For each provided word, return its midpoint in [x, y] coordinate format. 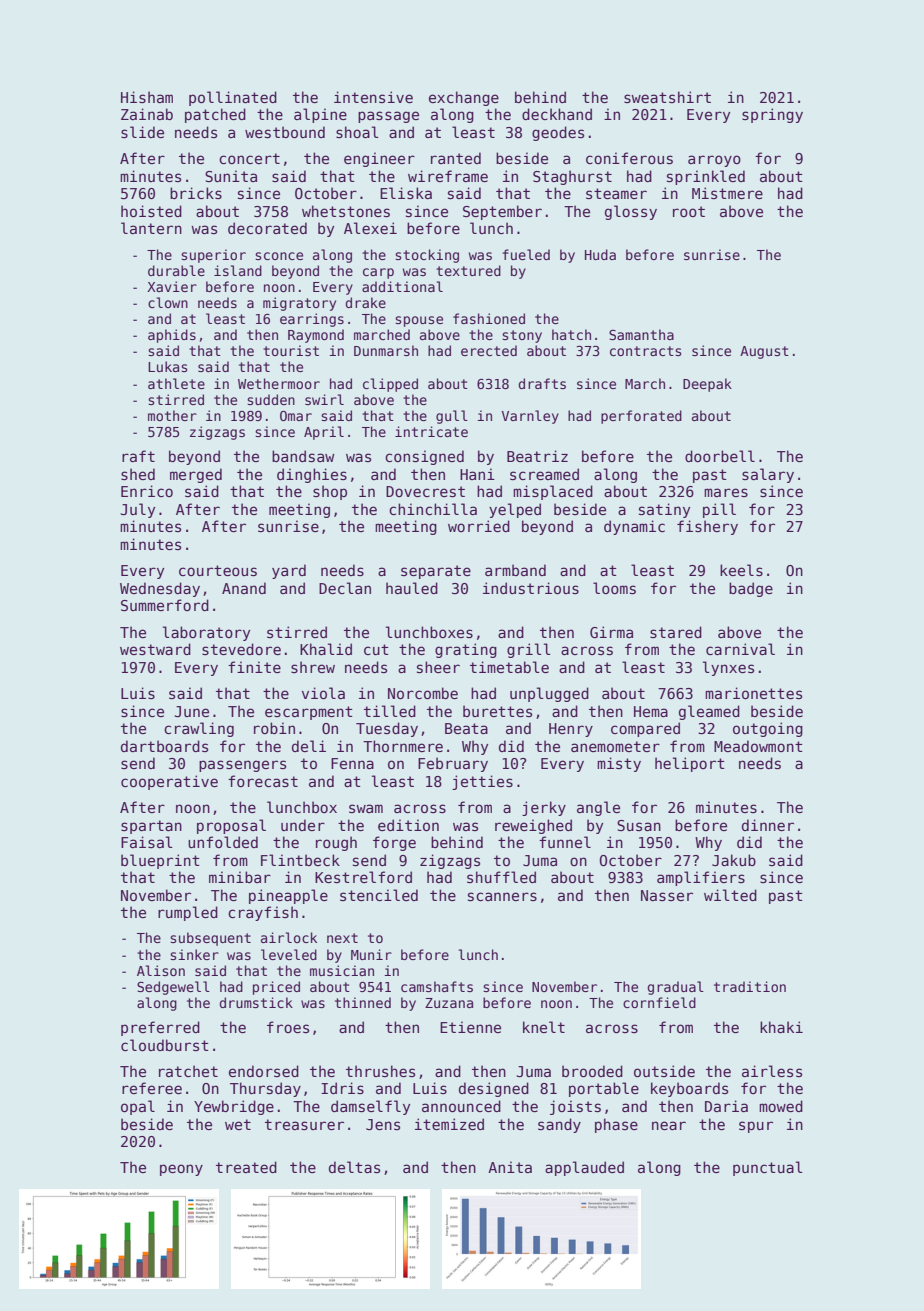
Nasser [667, 895]
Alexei [370, 228]
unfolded [223, 842]
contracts [646, 351]
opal [138, 1107]
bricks [196, 193]
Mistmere [727, 193]
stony [522, 336]
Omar [296, 416]
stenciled [379, 895]
